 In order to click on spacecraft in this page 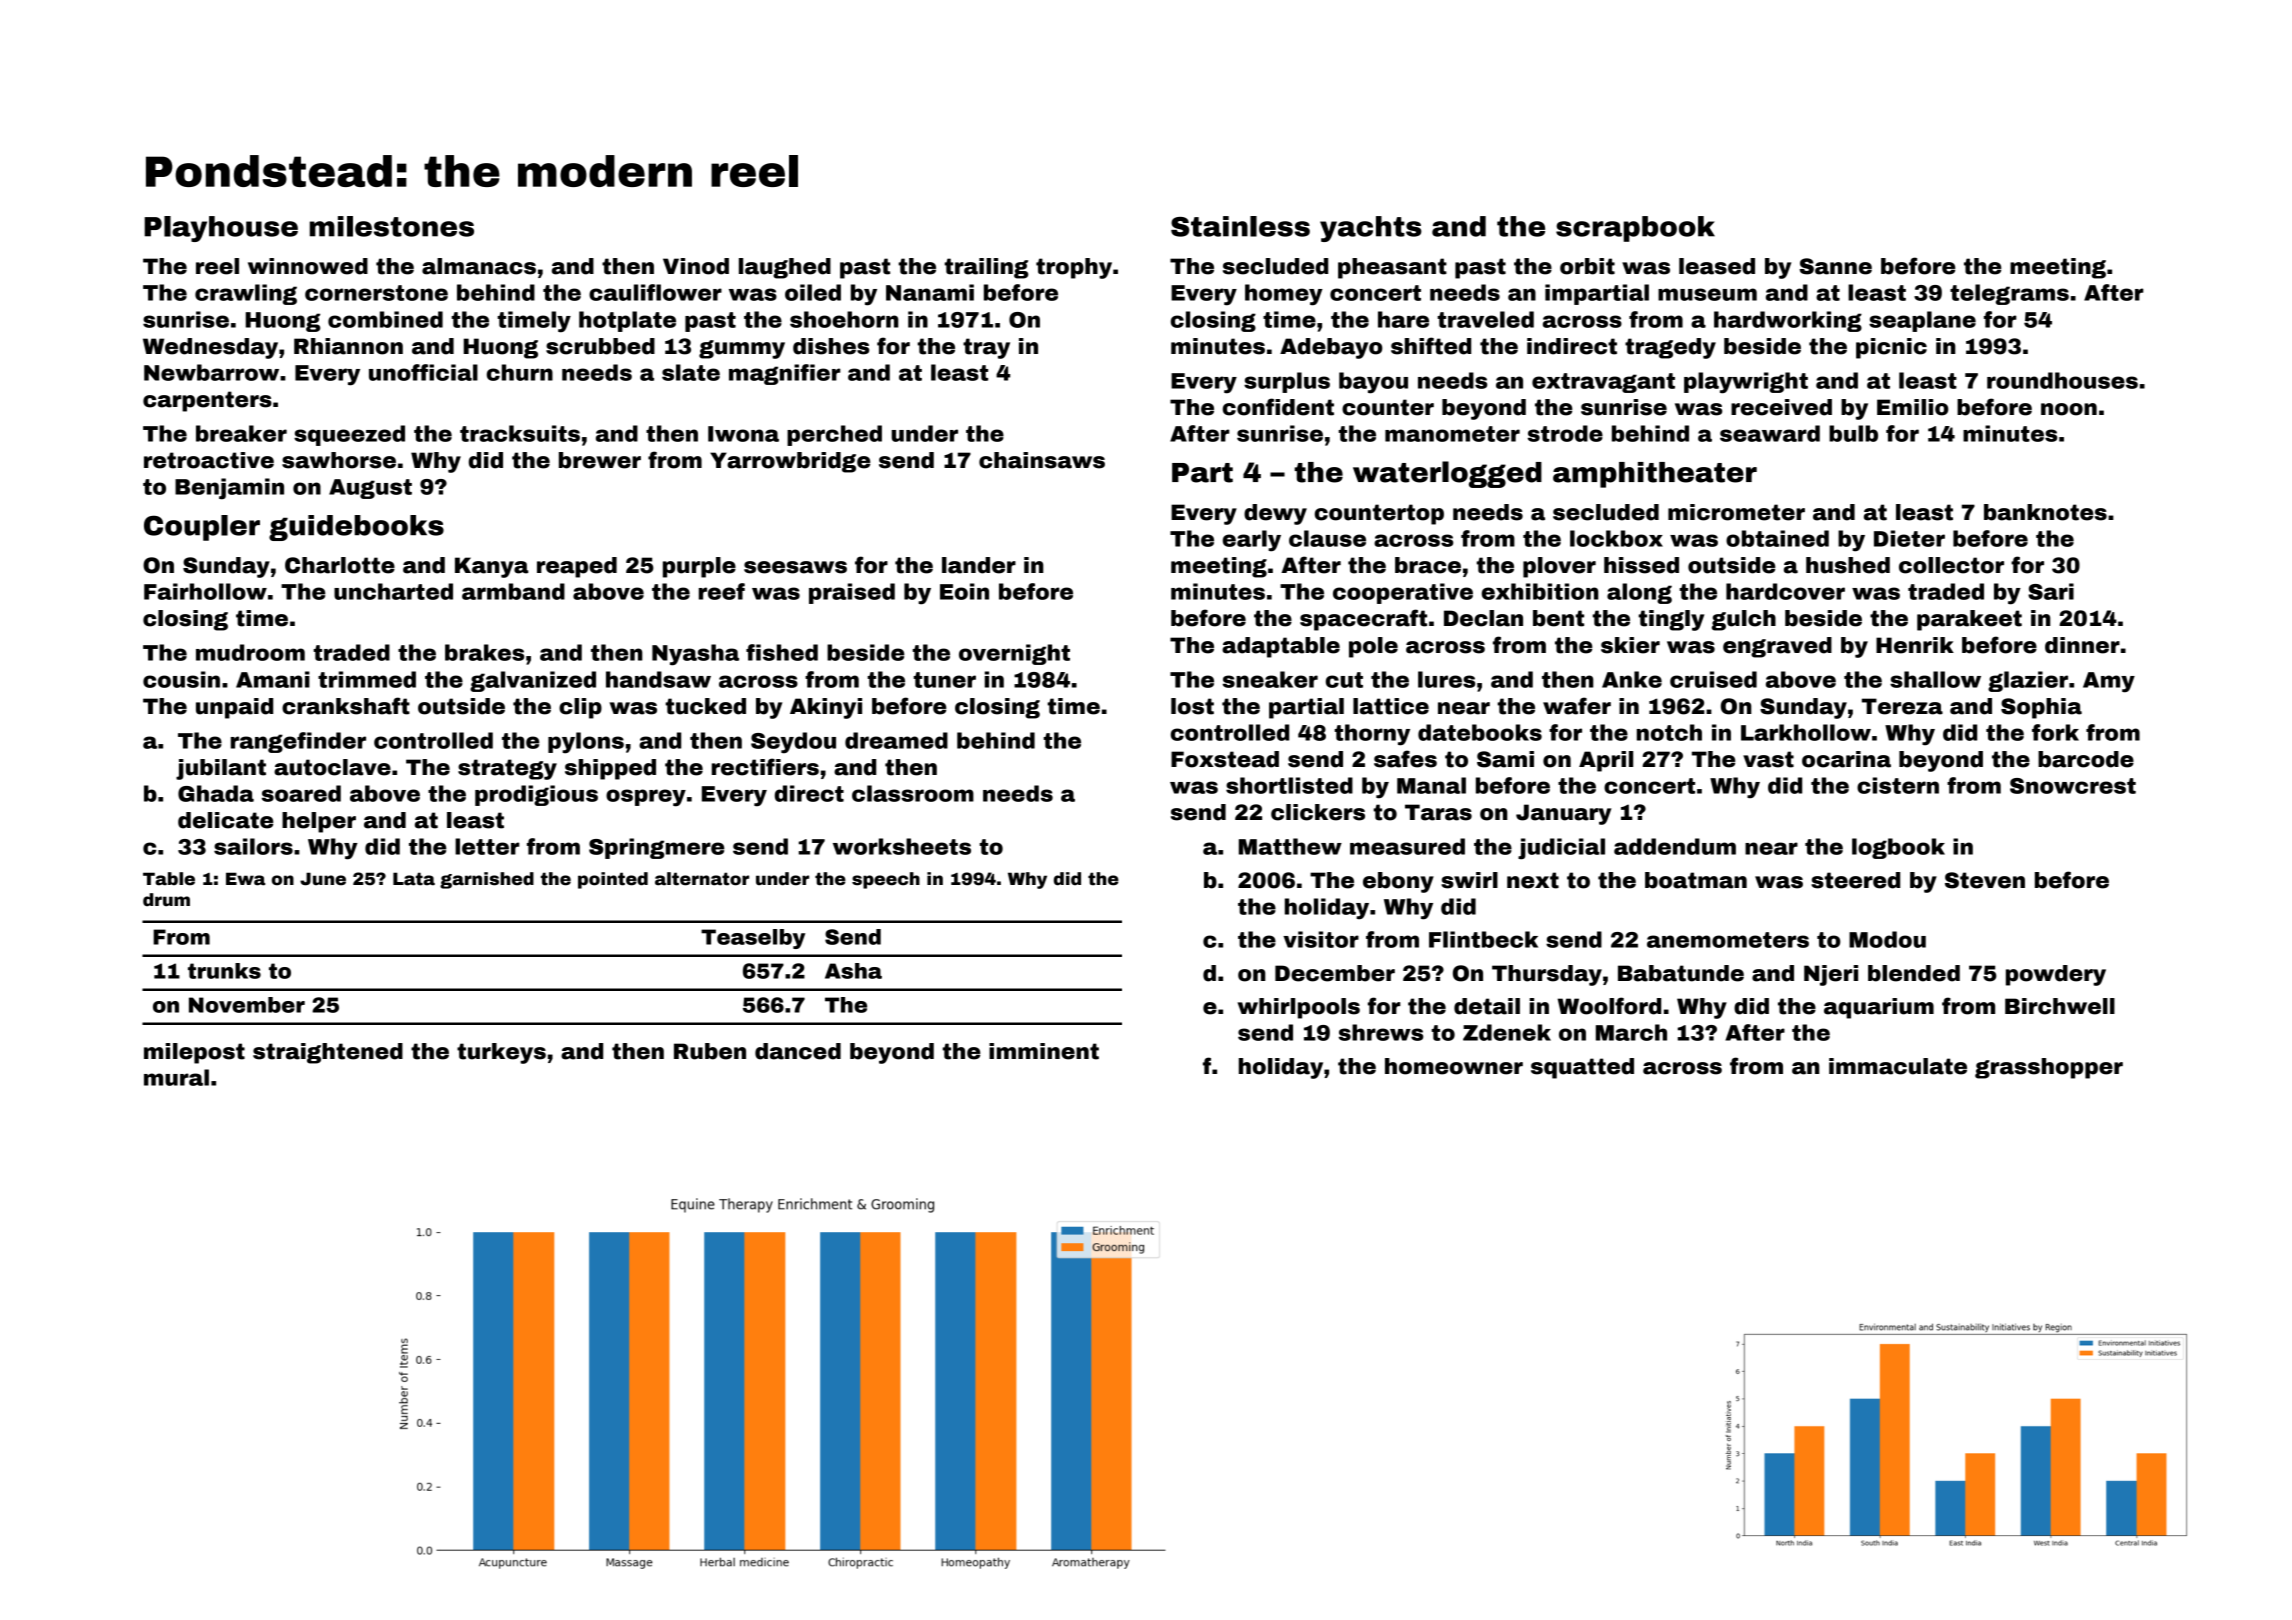, I will do `click(1363, 620)`.
